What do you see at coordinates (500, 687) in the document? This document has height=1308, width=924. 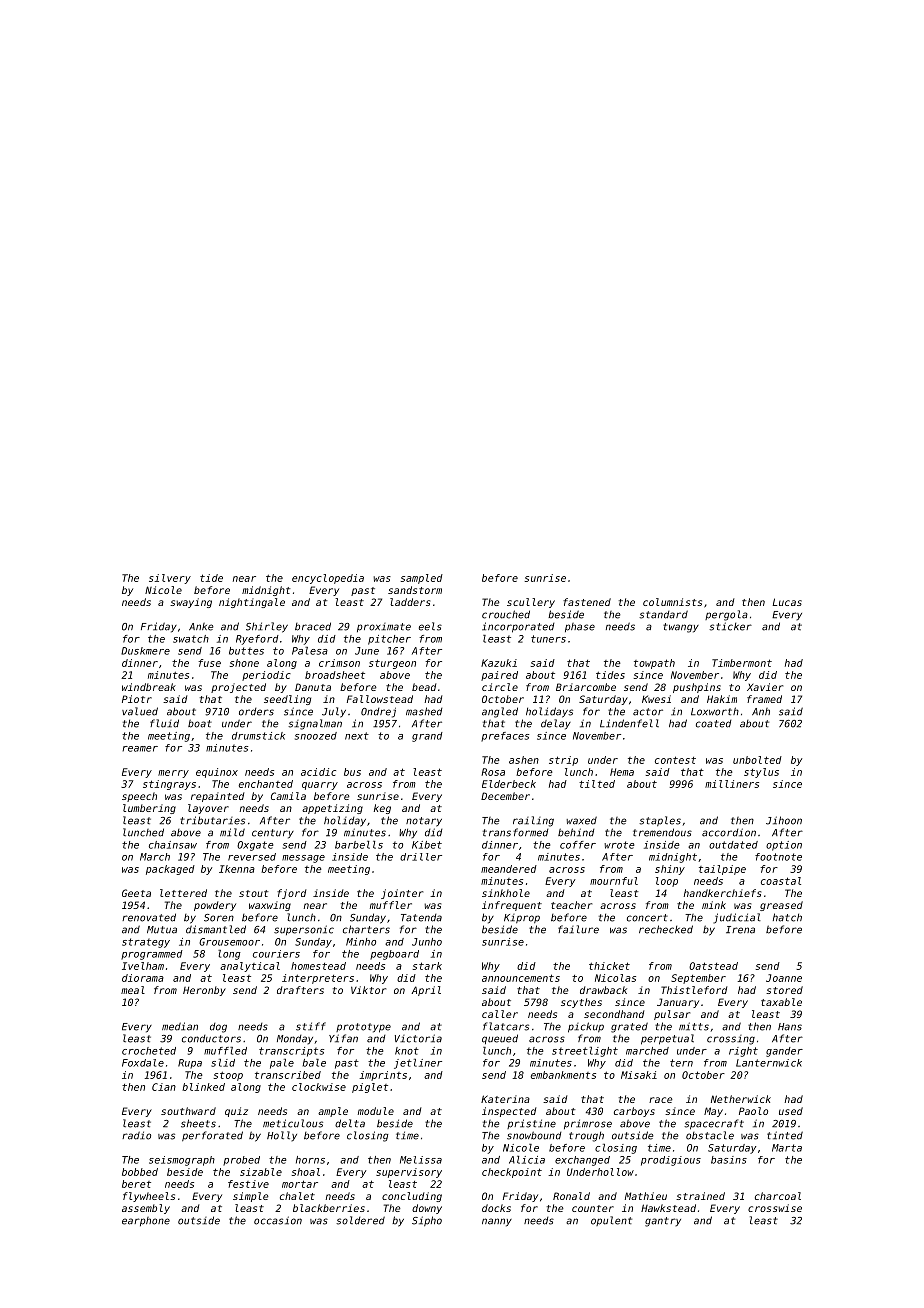 I see `circle` at bounding box center [500, 687].
